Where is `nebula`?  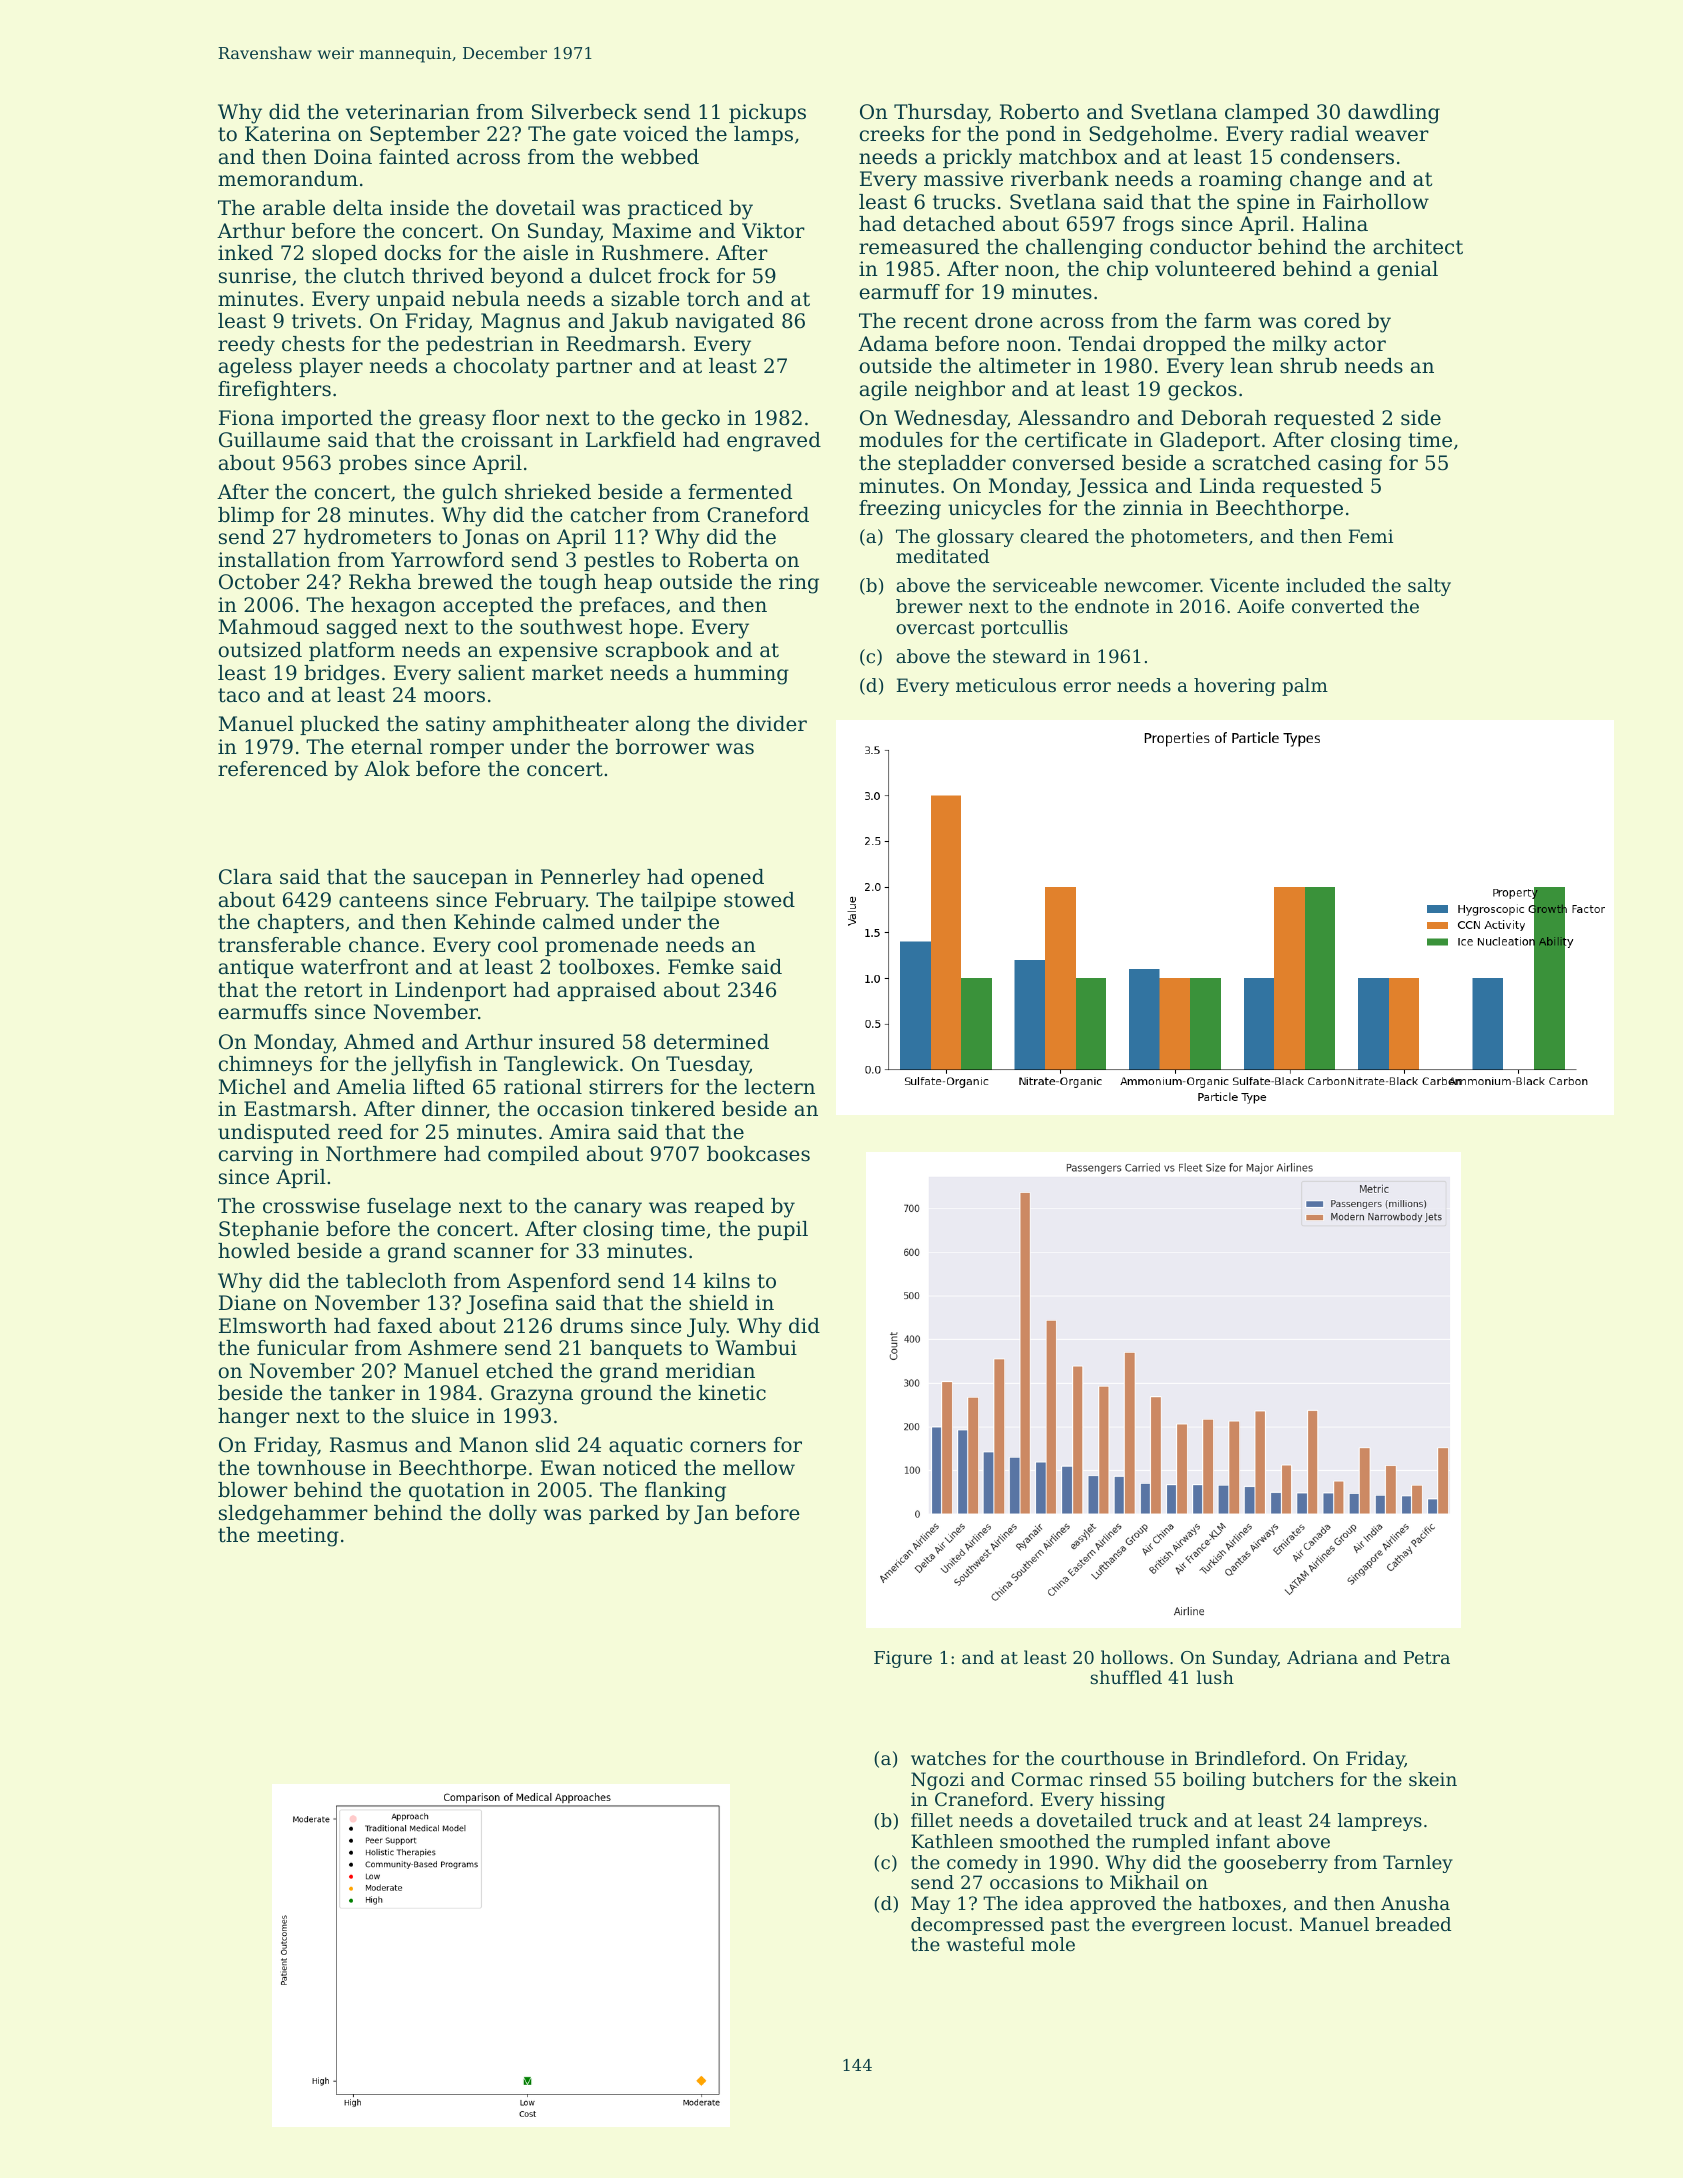
nebula is located at coordinates (486, 299).
